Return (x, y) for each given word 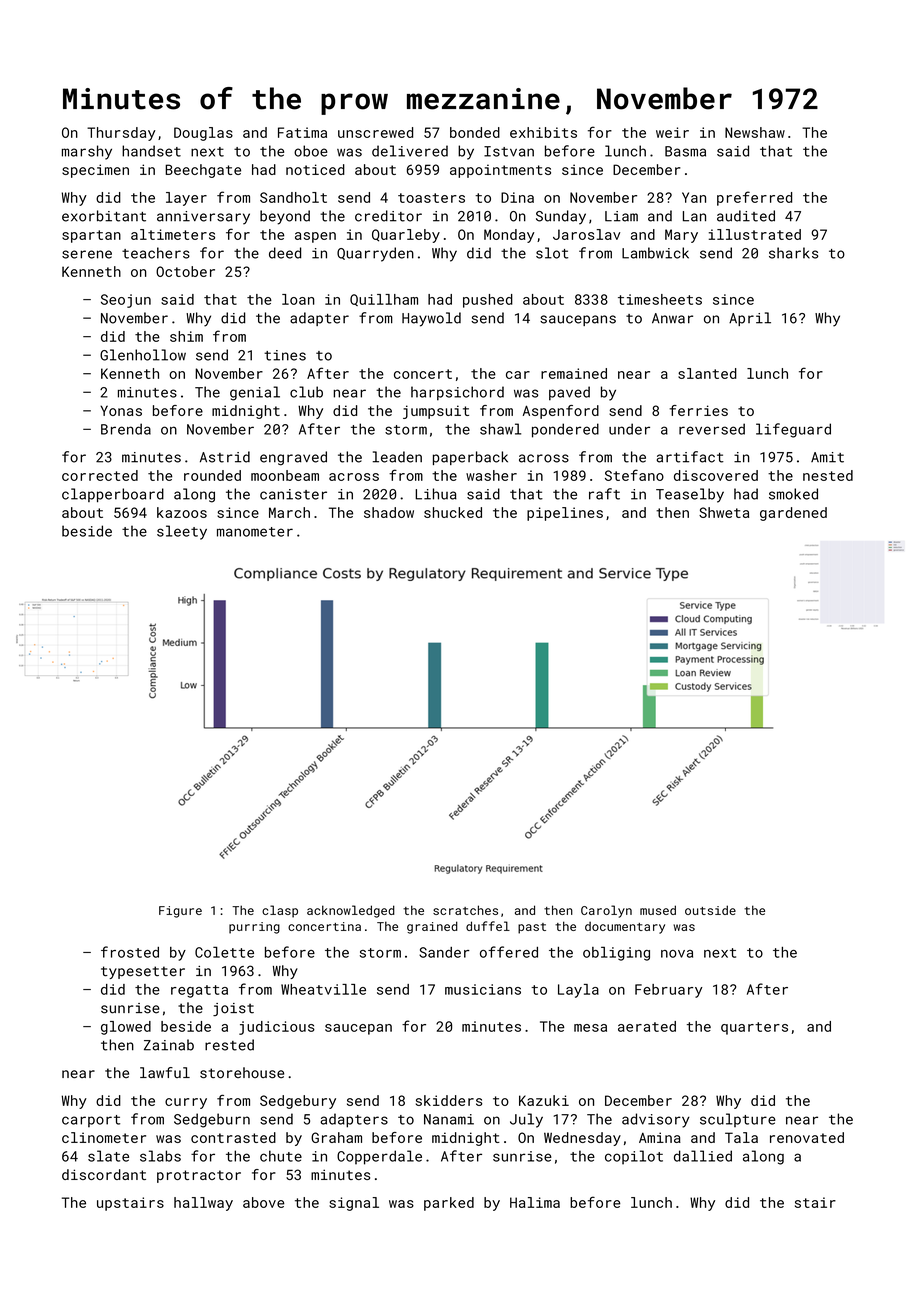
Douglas (203, 134)
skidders (449, 1100)
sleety (182, 532)
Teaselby (690, 495)
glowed (126, 1028)
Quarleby (406, 236)
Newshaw (755, 132)
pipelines (565, 514)
